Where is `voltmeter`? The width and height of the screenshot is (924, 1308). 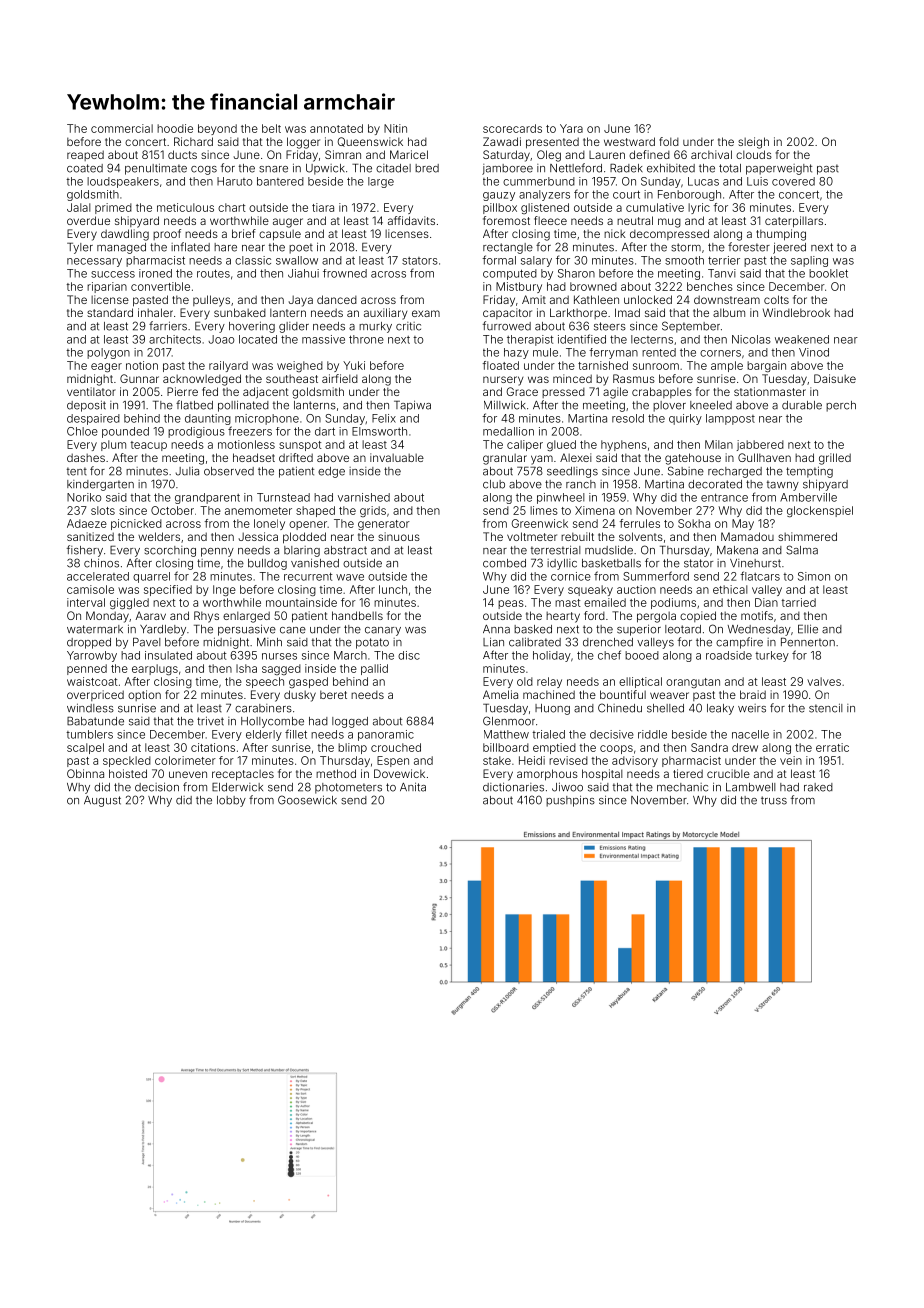
voltmeter is located at coordinates (532, 536).
